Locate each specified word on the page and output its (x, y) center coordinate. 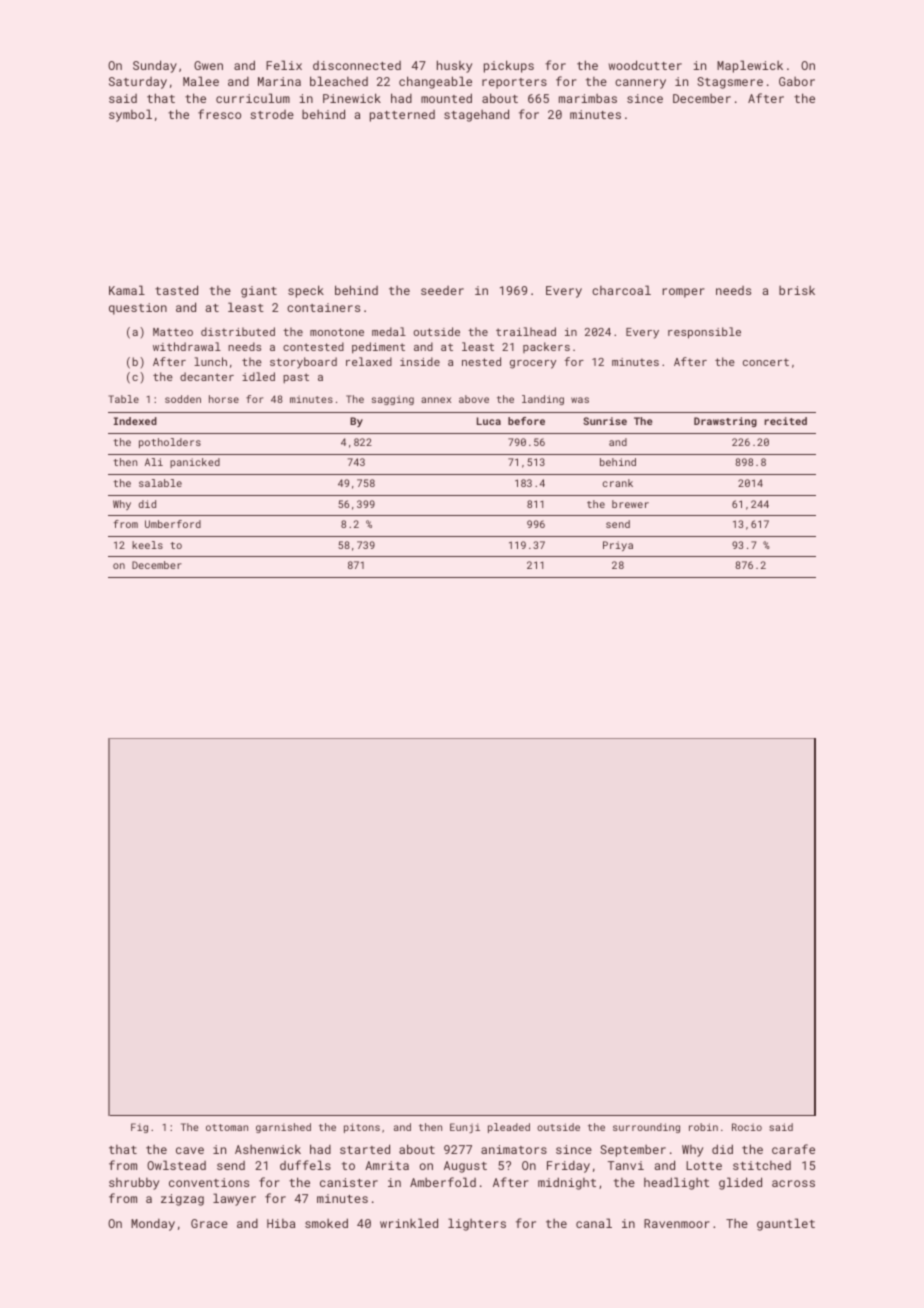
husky (454, 66)
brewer (630, 504)
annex (436, 400)
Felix (284, 65)
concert (766, 362)
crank (618, 483)
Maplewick (750, 66)
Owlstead (176, 1165)
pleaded (509, 1128)
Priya (618, 546)
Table (123, 399)
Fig (139, 1128)
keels (147, 545)
